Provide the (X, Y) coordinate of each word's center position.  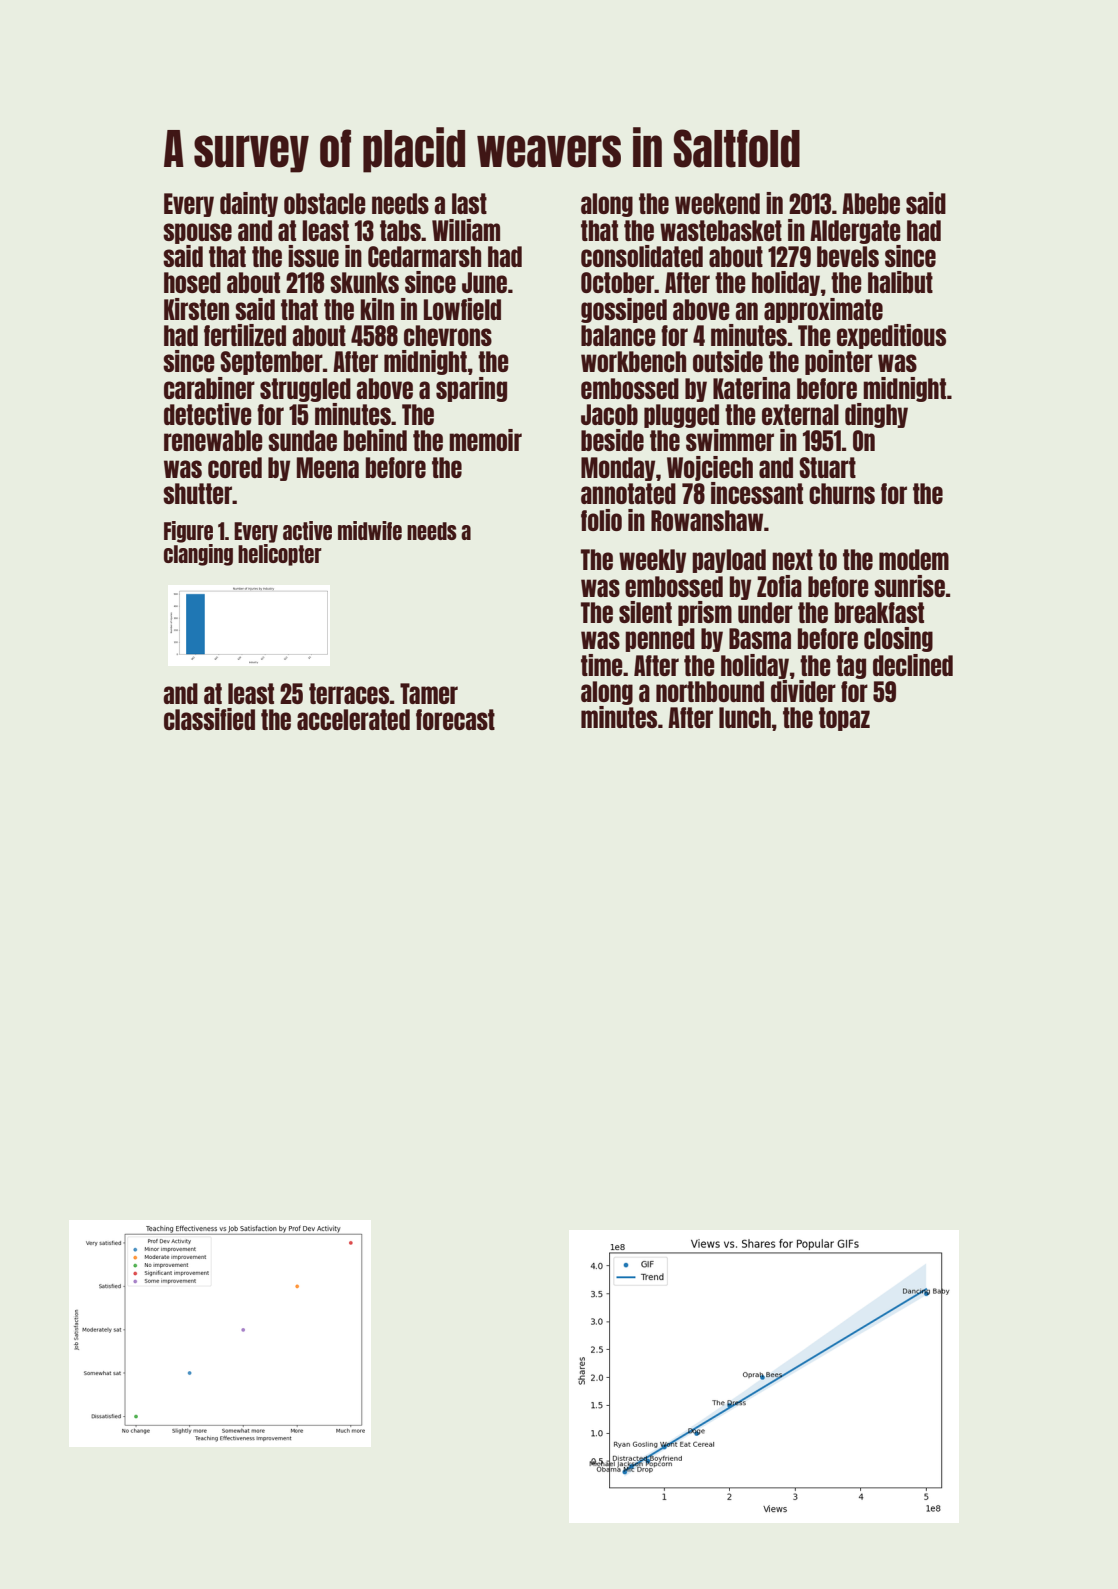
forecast (455, 719)
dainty (249, 204)
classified (209, 719)
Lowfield (462, 309)
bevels (848, 256)
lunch (745, 717)
